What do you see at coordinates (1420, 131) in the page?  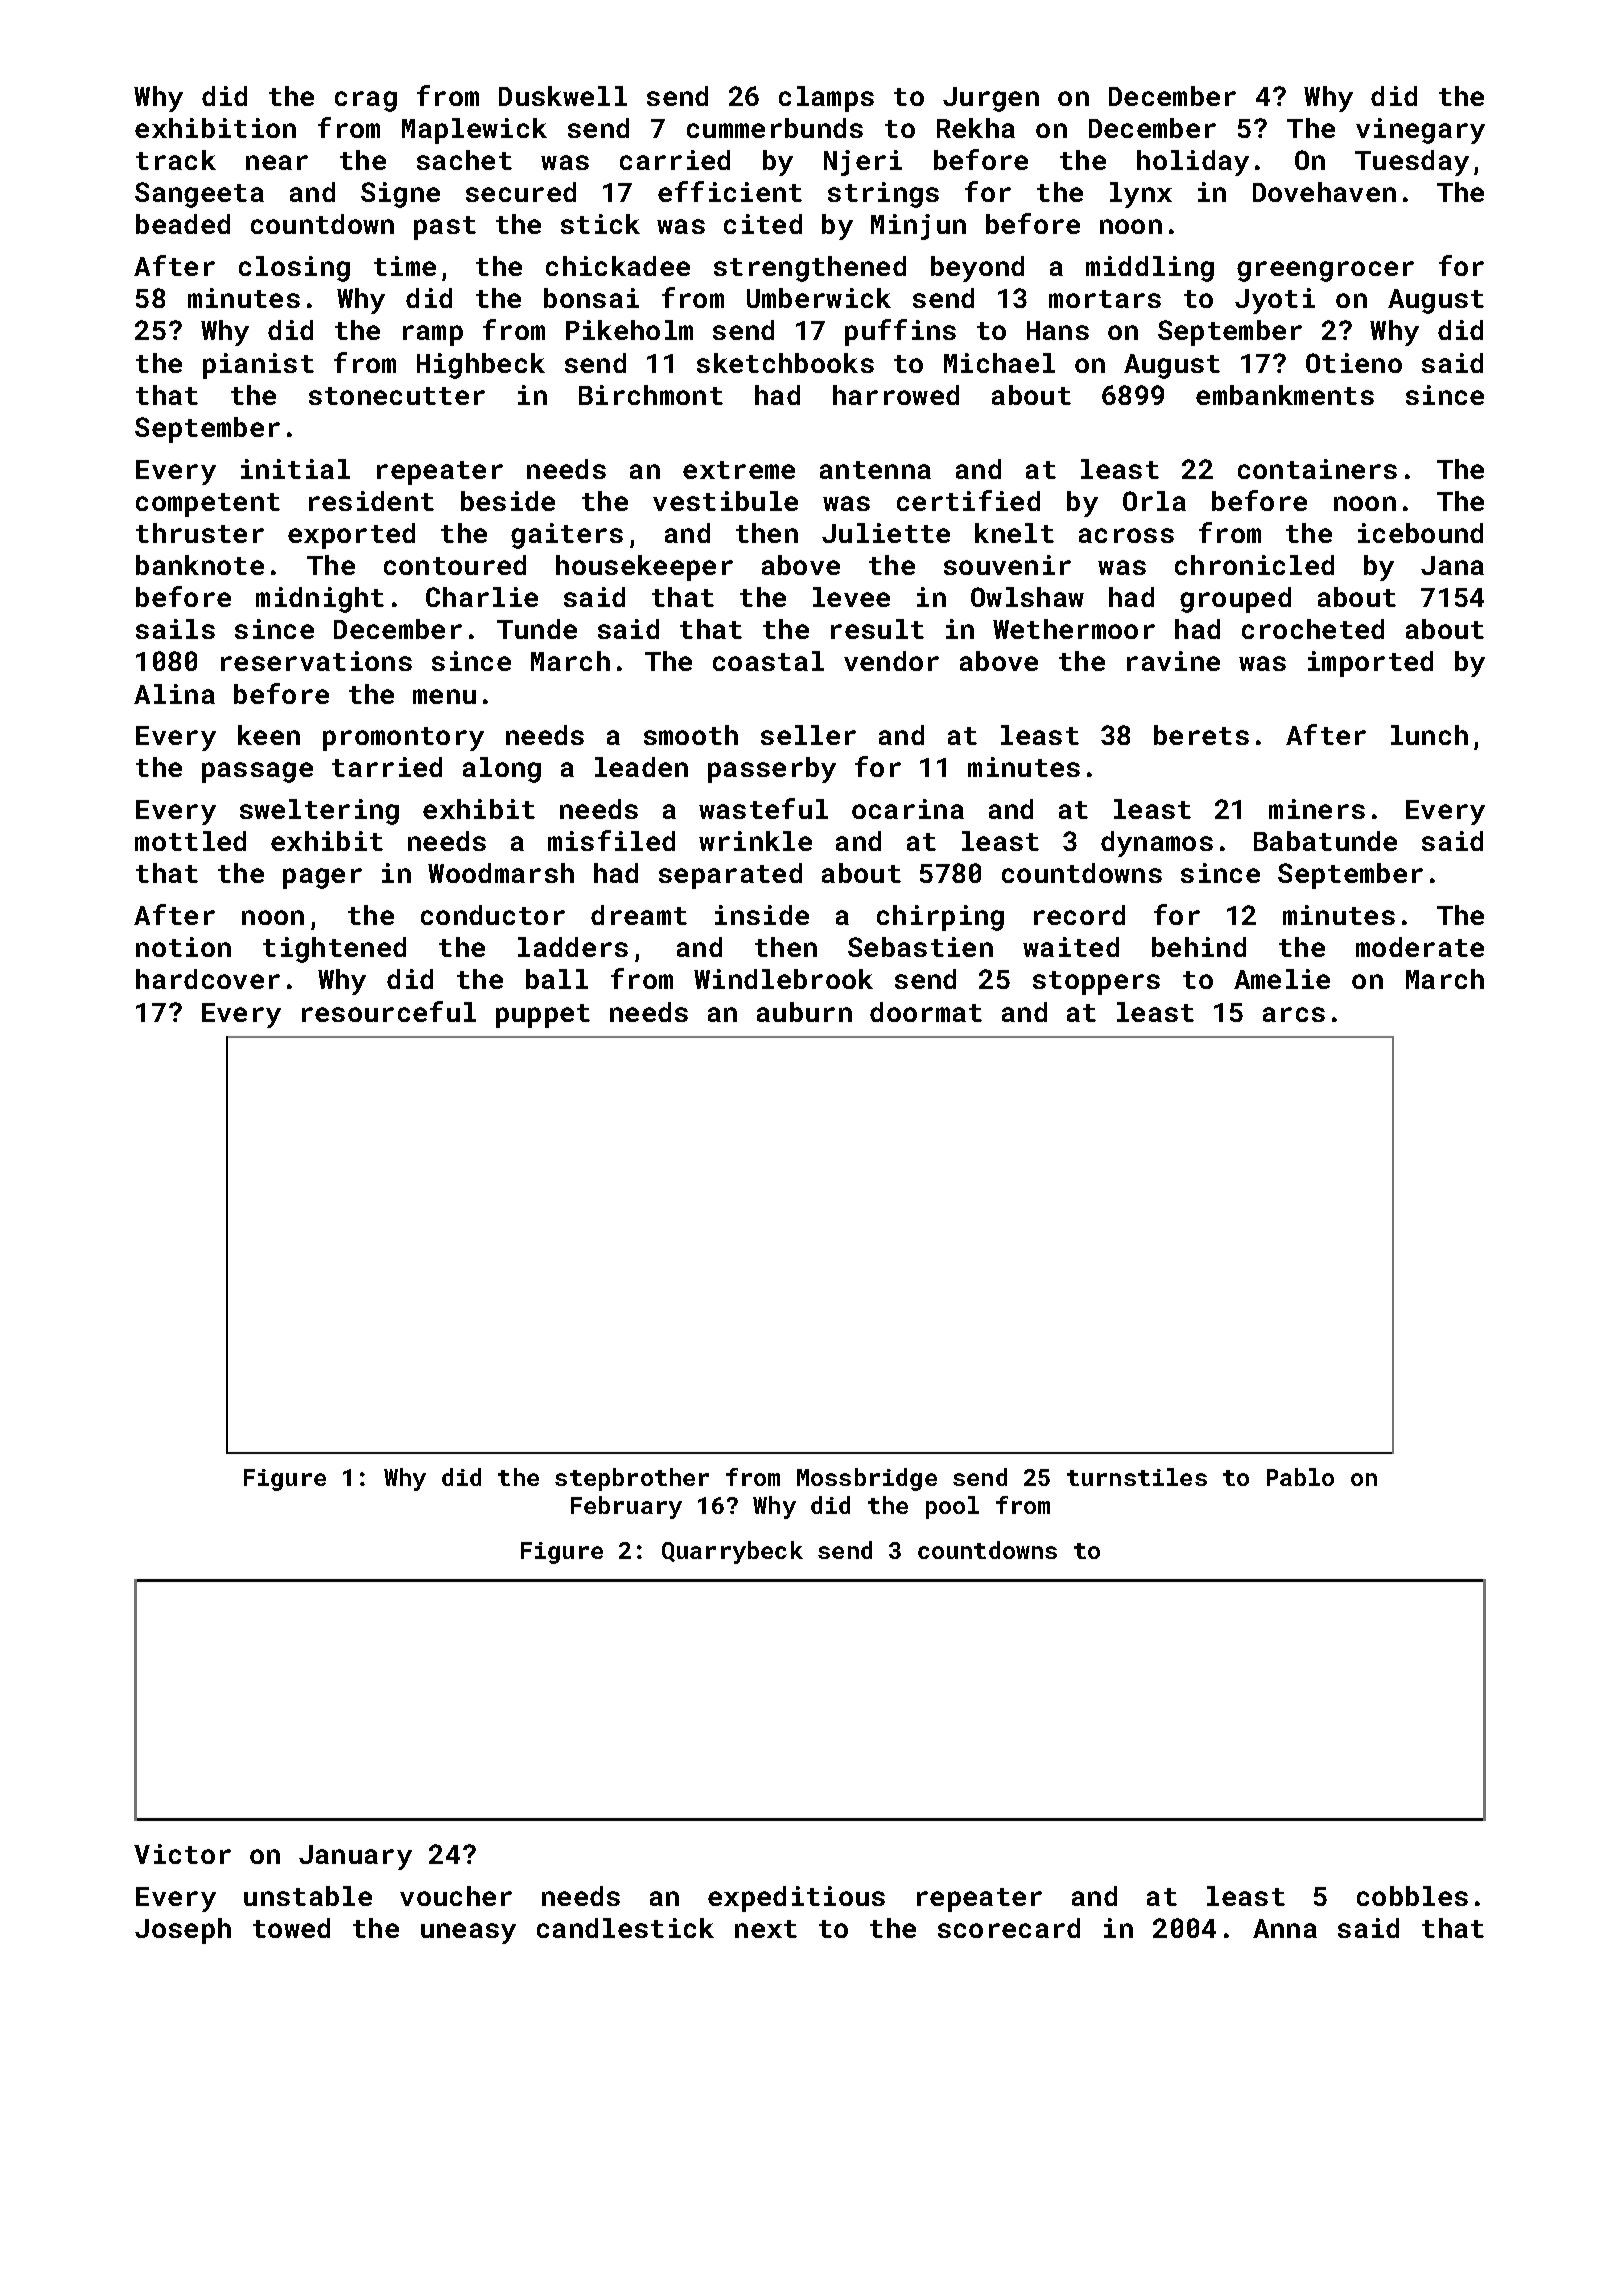 I see `vinegary` at bounding box center [1420, 131].
